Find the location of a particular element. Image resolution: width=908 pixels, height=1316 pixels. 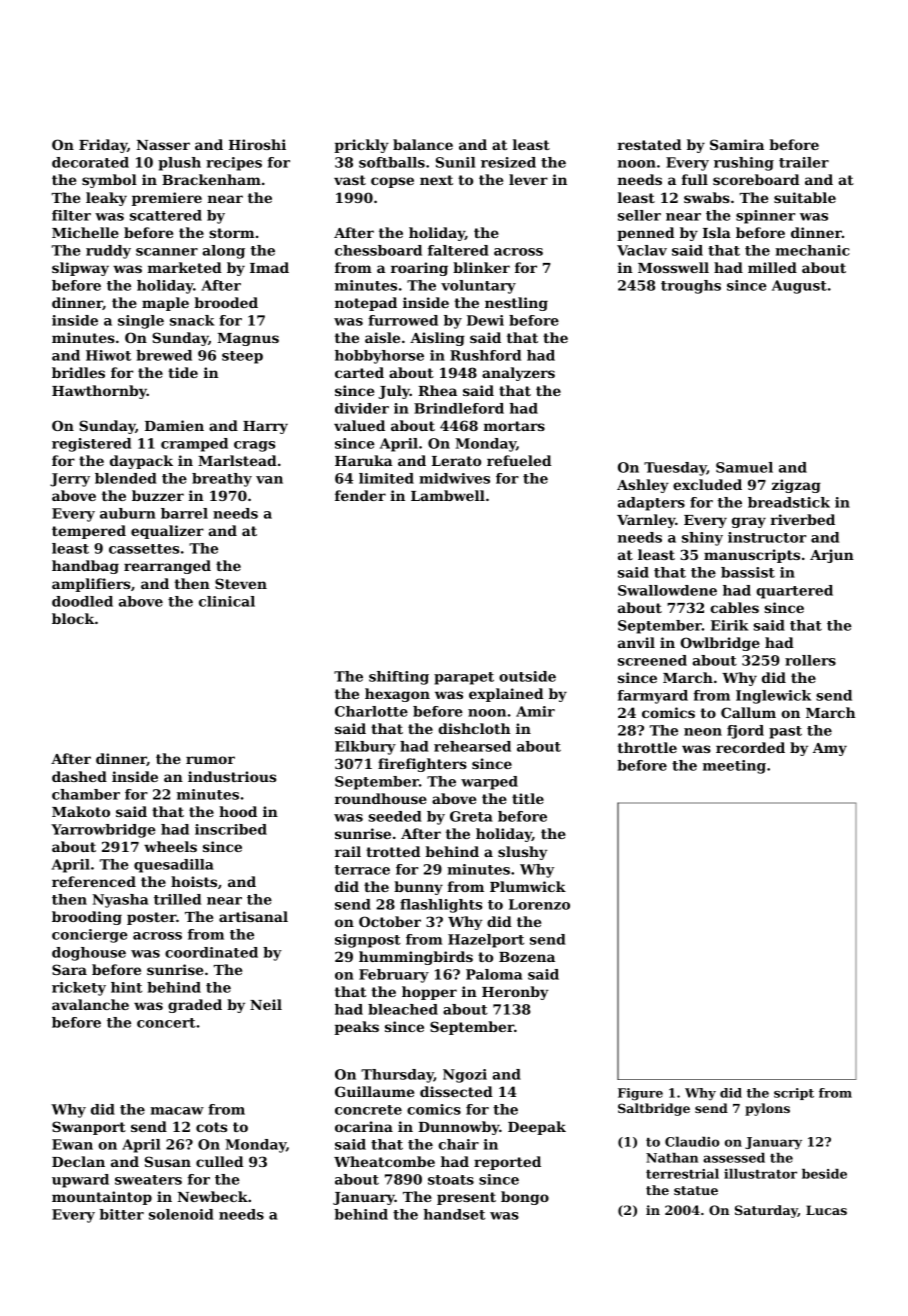

rollers is located at coordinates (810, 660).
